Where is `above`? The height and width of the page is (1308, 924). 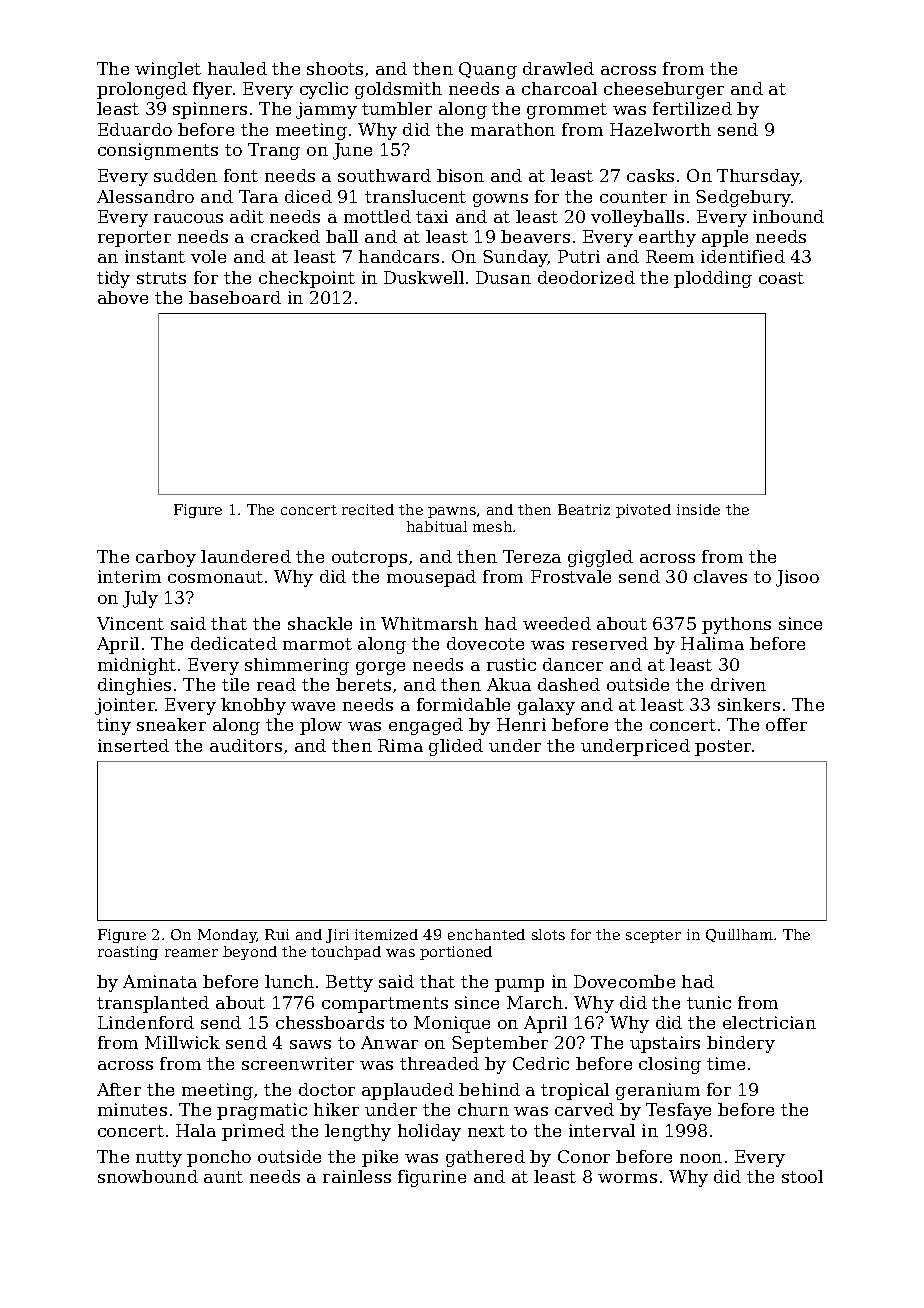
above is located at coordinates (123, 297).
